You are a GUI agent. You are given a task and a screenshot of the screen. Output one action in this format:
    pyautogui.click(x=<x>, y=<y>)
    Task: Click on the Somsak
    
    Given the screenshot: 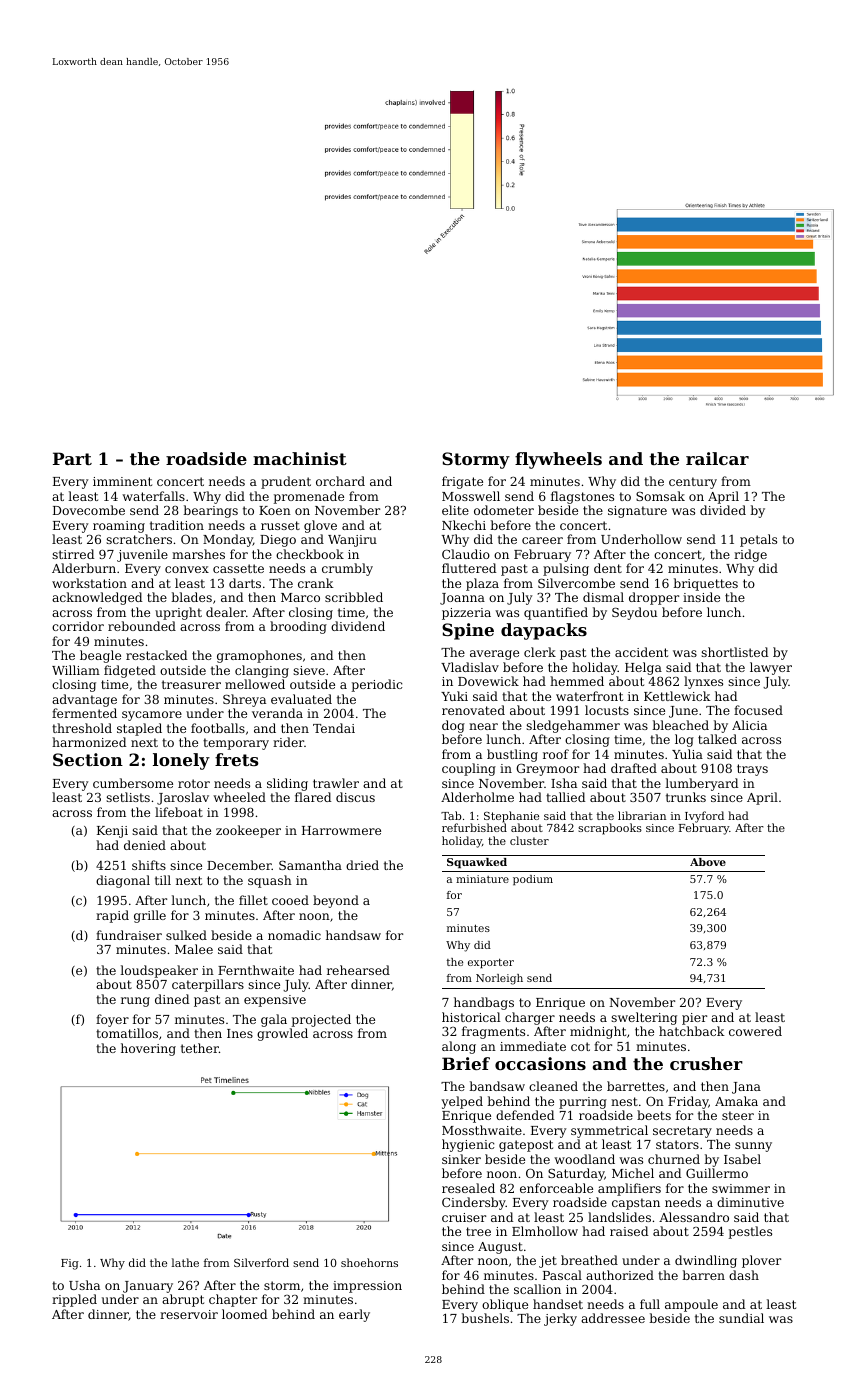 What is the action you would take?
    pyautogui.click(x=660, y=496)
